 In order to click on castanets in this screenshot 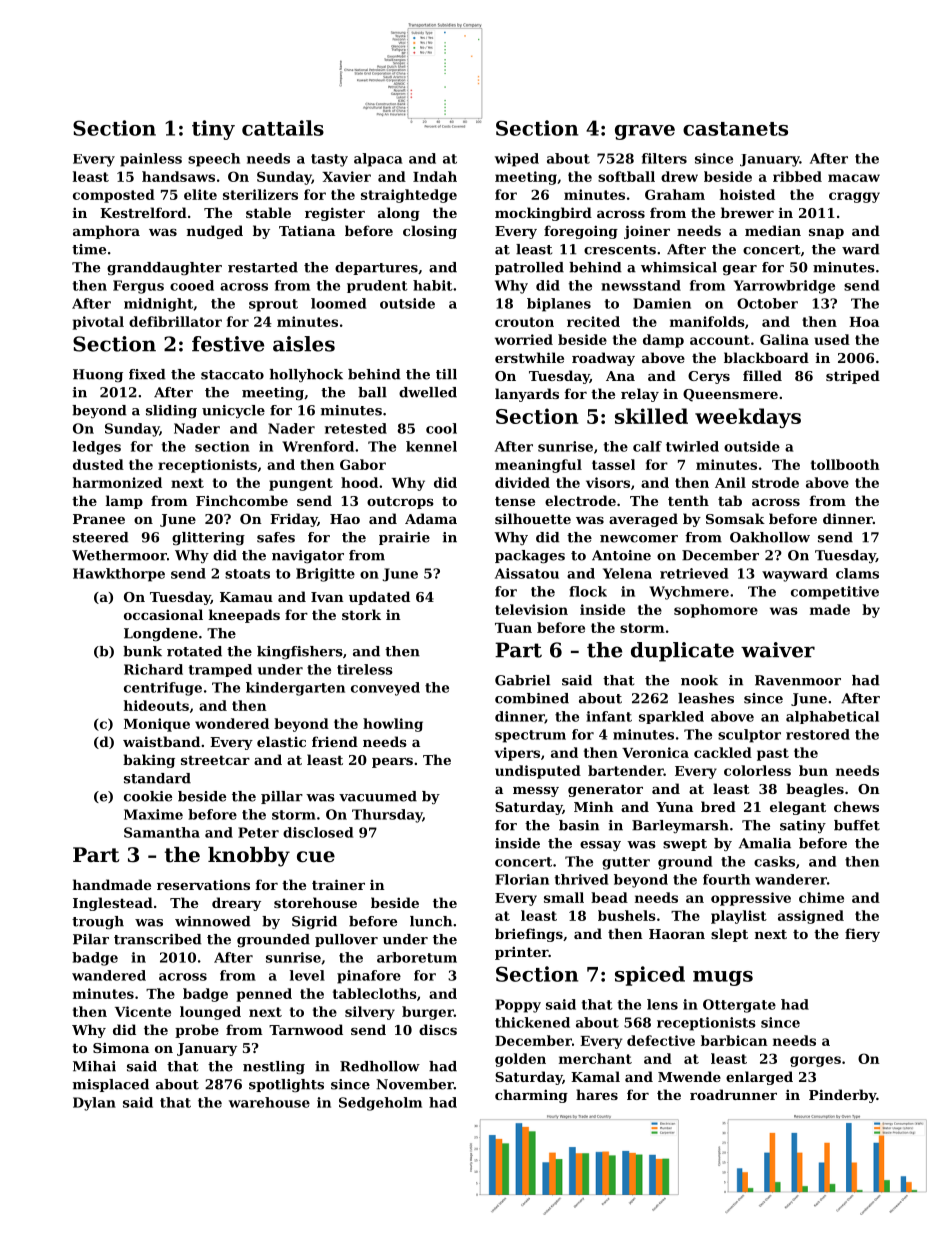, I will do `click(735, 129)`.
